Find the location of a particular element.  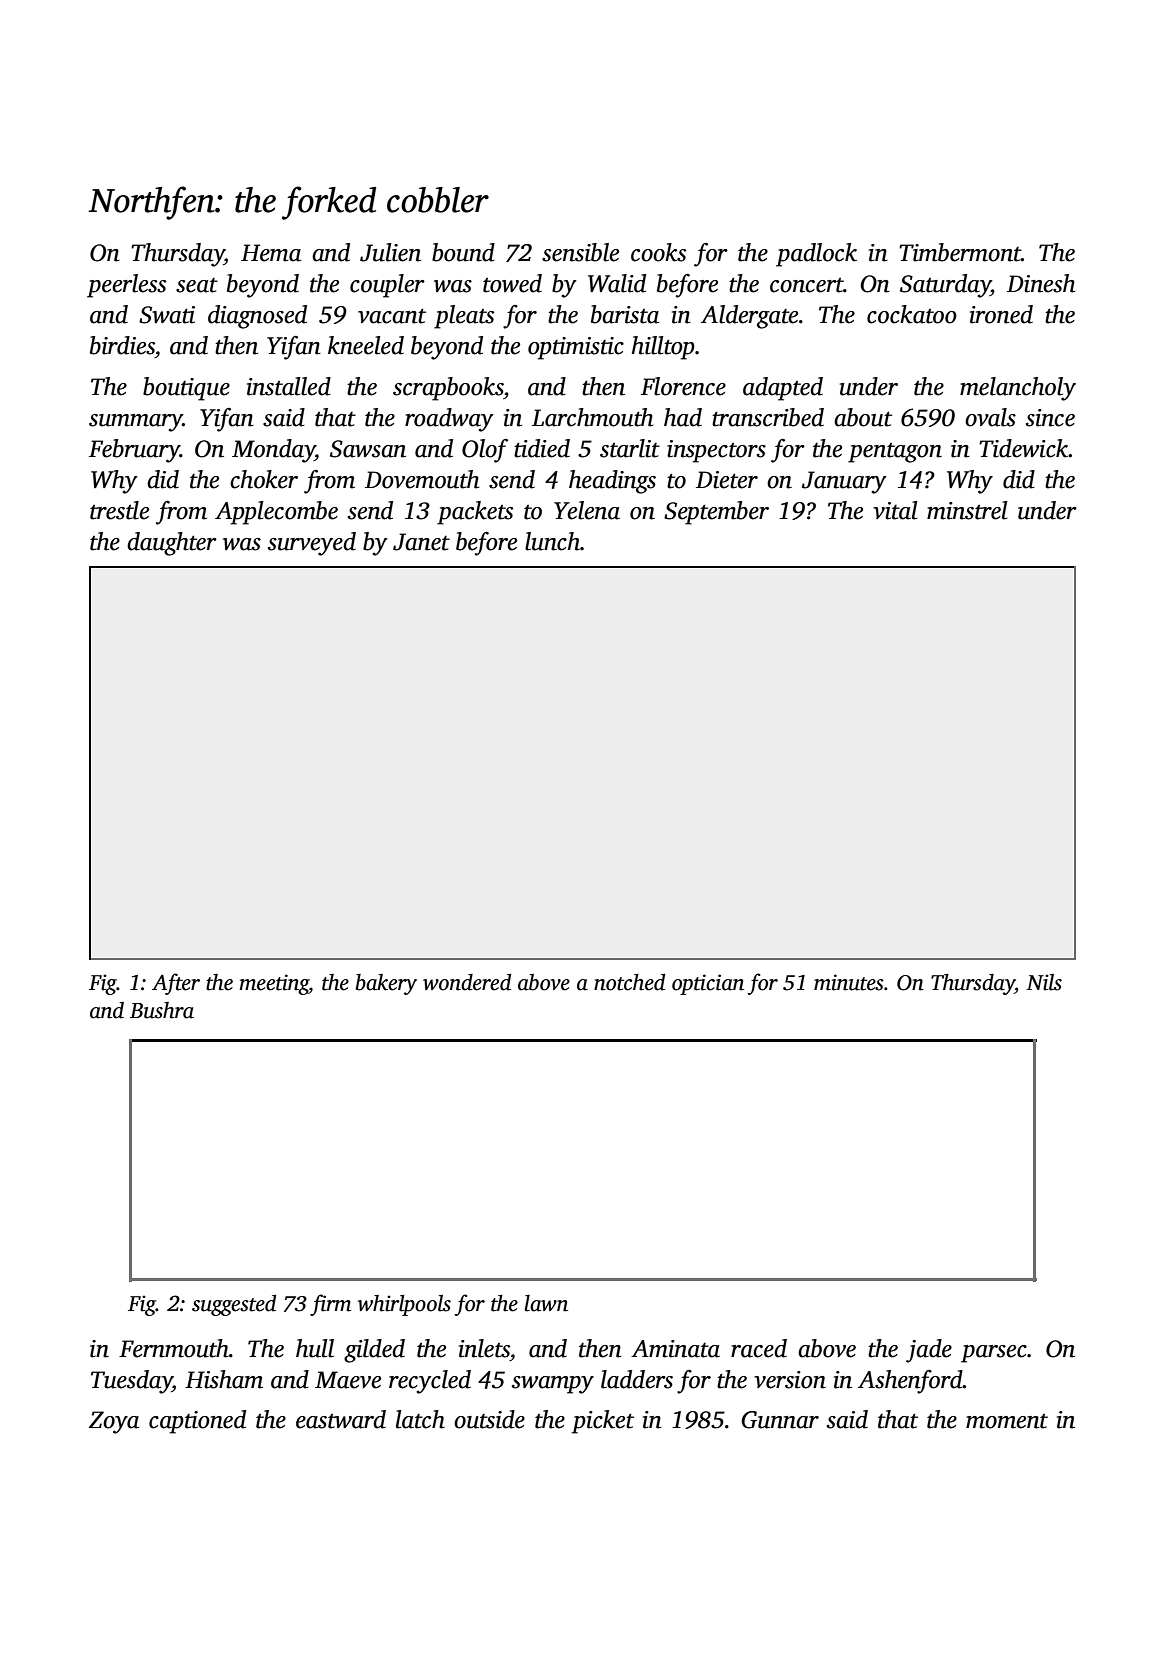

bakery is located at coordinates (386, 984).
